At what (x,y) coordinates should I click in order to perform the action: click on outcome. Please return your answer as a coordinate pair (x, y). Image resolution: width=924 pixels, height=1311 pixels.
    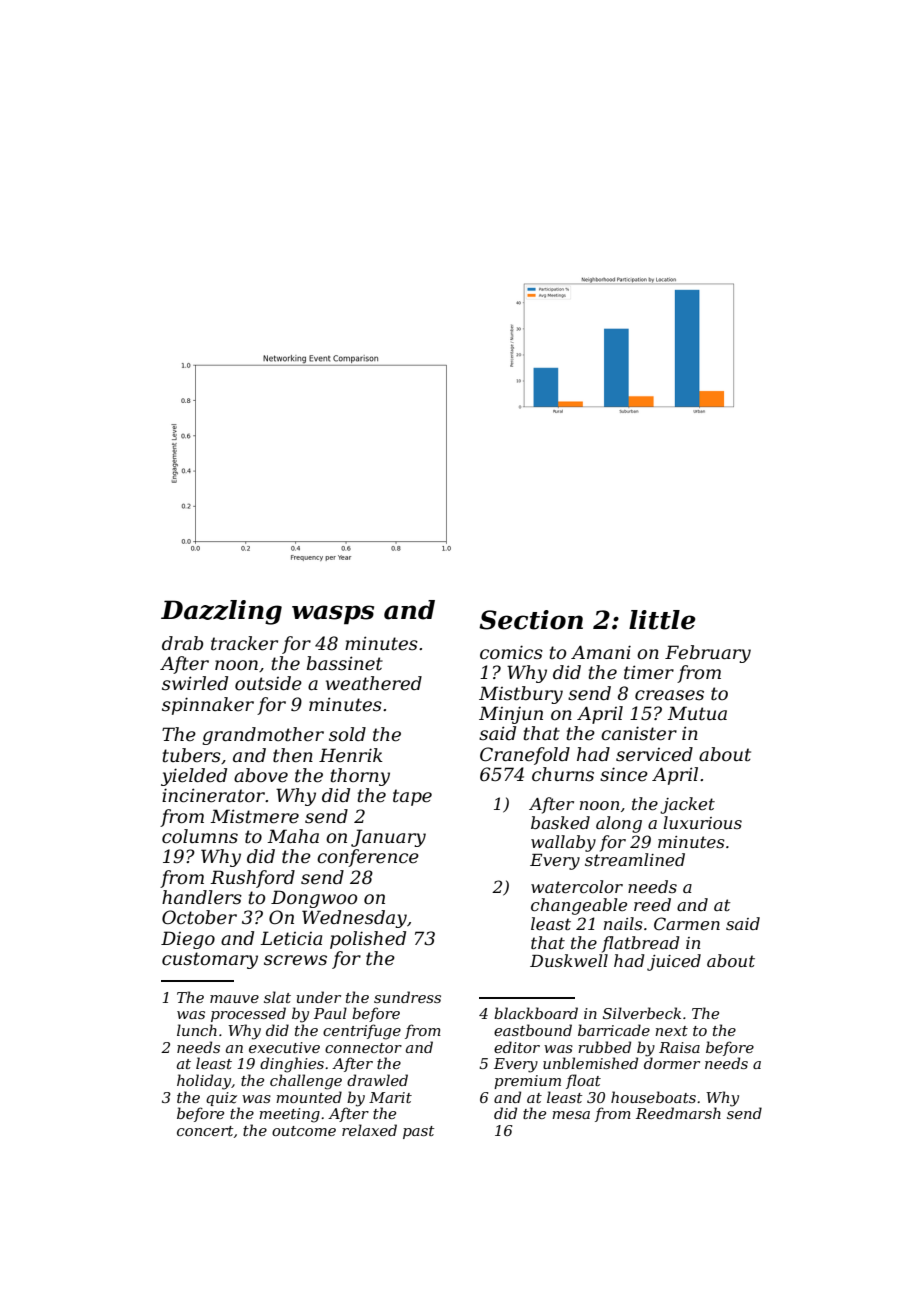
    Looking at the image, I should click on (304, 1131).
